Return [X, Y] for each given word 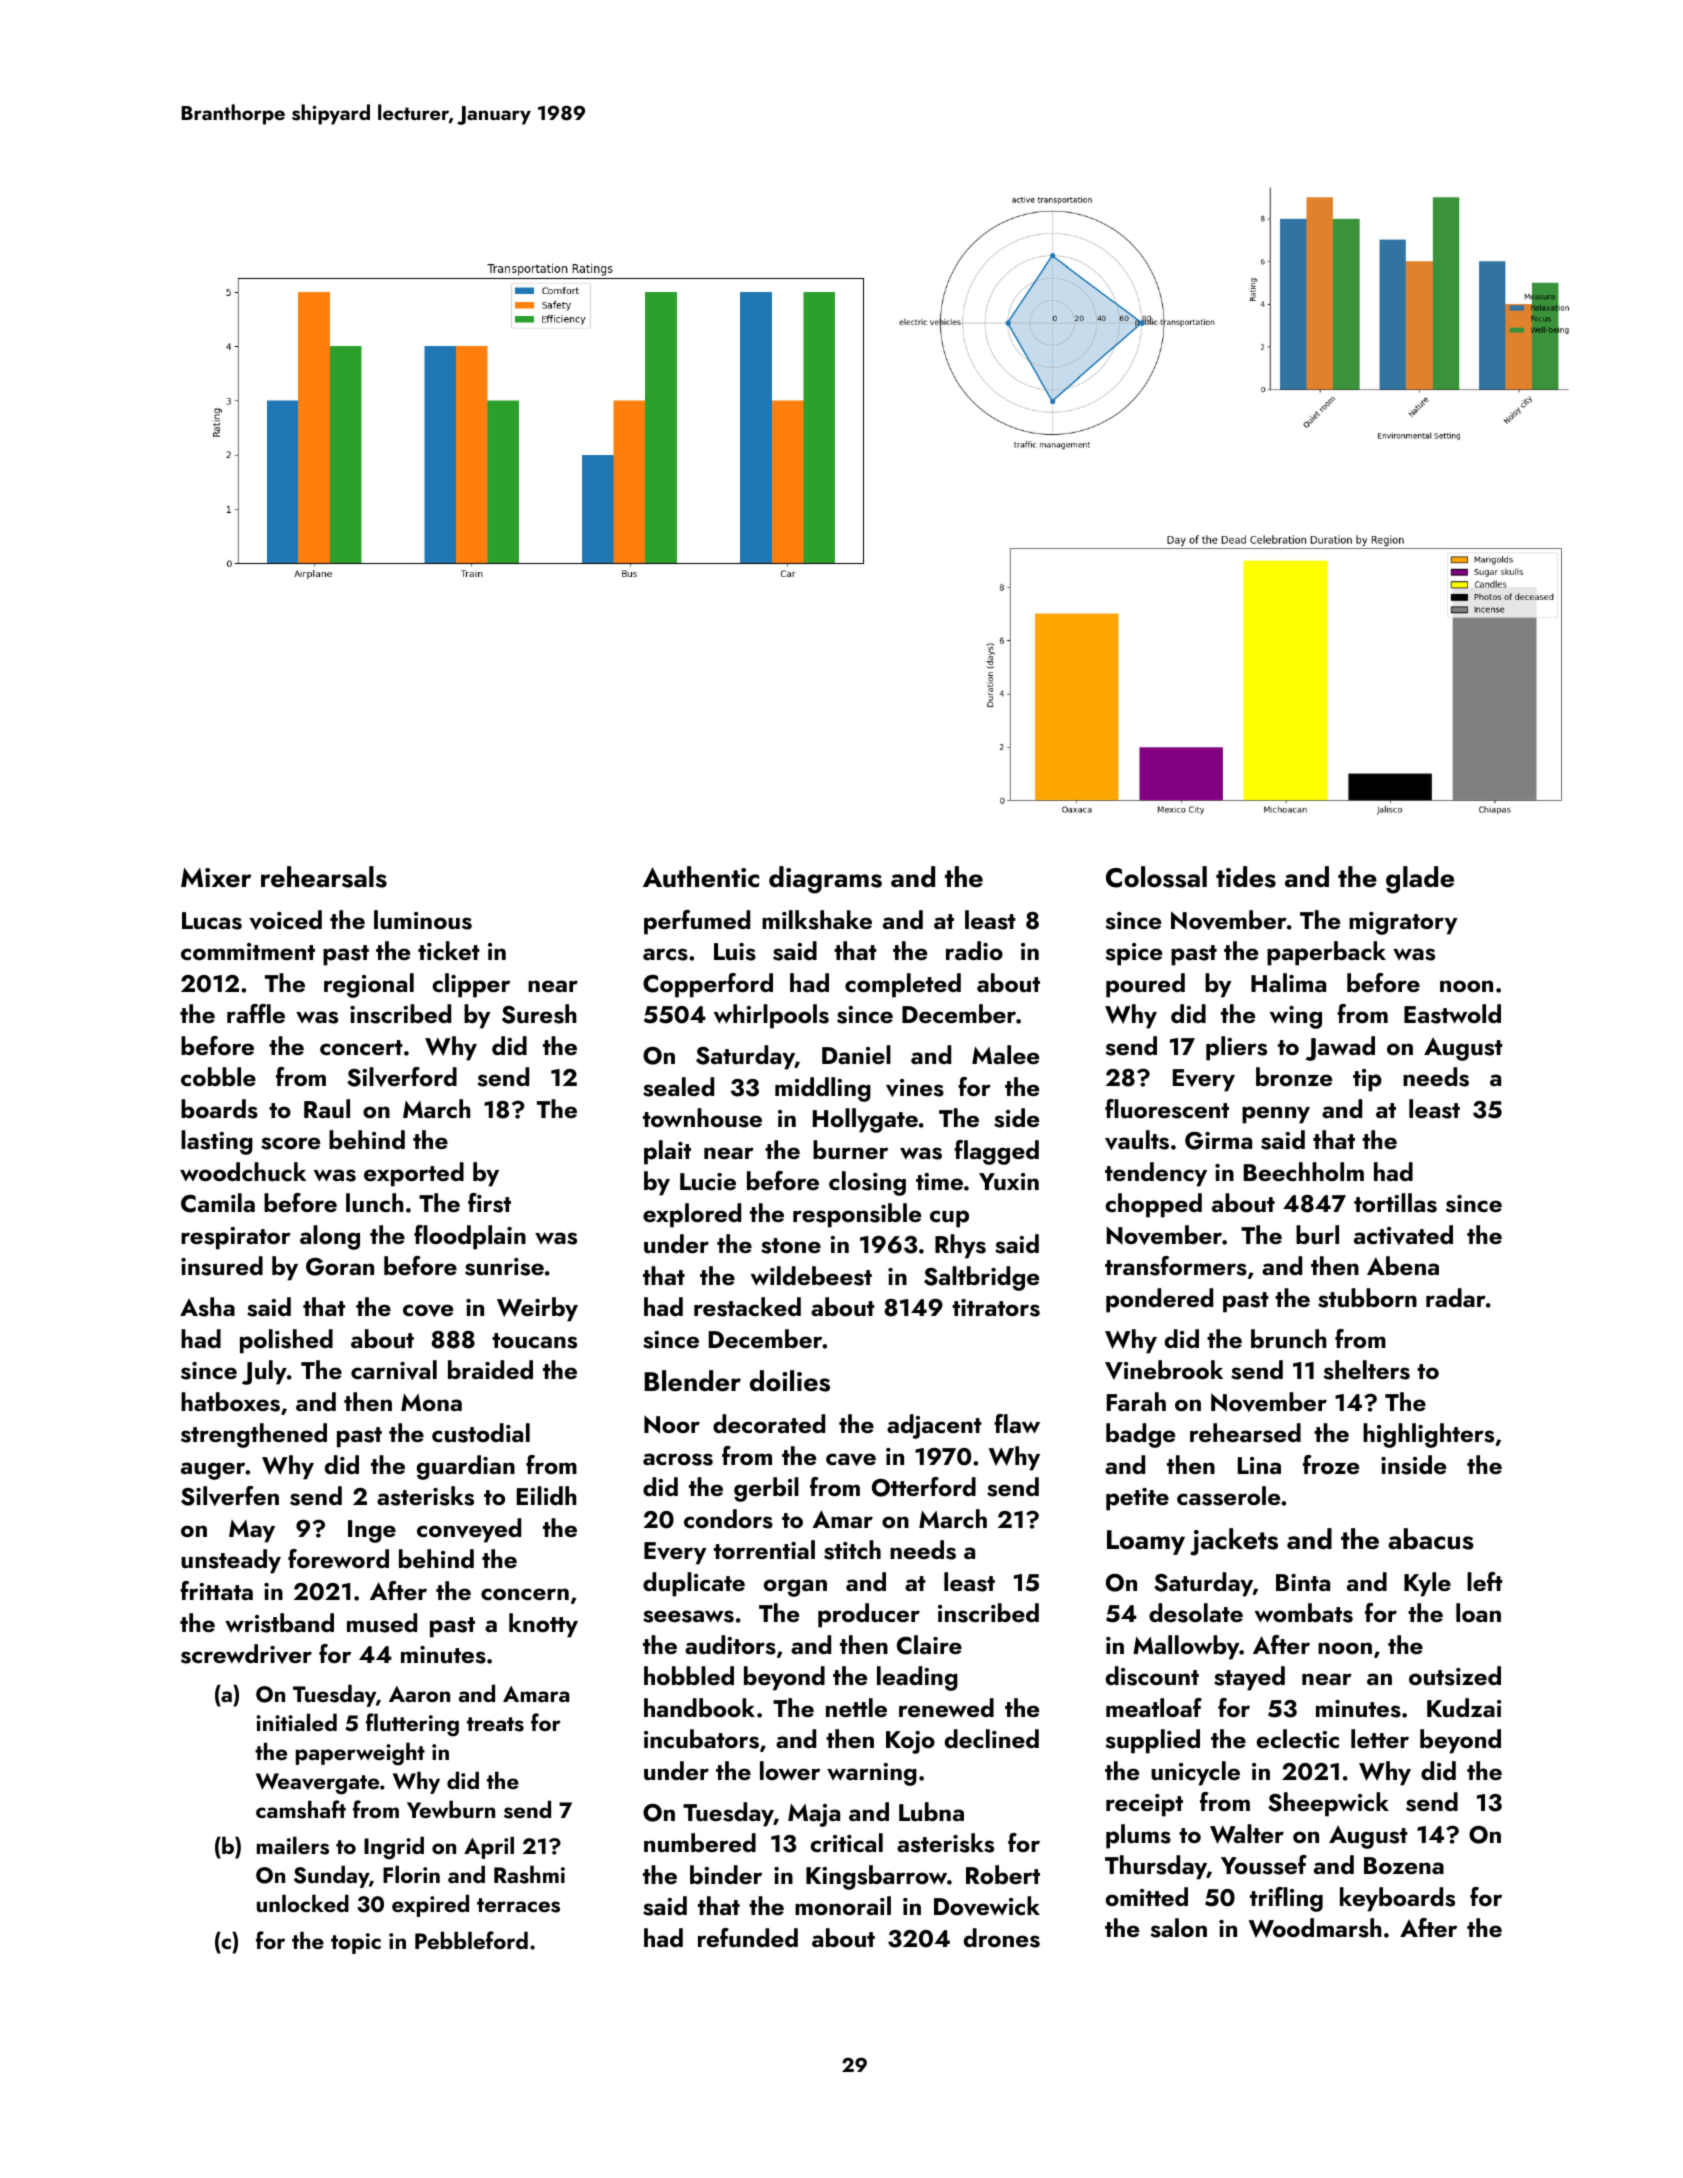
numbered [700, 1842]
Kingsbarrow [876, 1877]
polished [286, 1341]
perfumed [697, 922]
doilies [790, 1381]
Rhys [960, 1246]
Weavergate [317, 1784]
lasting [217, 1142]
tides [1246, 877]
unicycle [1195, 1773]
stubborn [1367, 1298]
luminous [423, 920]
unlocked [303, 1903]
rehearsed [1245, 1433]
